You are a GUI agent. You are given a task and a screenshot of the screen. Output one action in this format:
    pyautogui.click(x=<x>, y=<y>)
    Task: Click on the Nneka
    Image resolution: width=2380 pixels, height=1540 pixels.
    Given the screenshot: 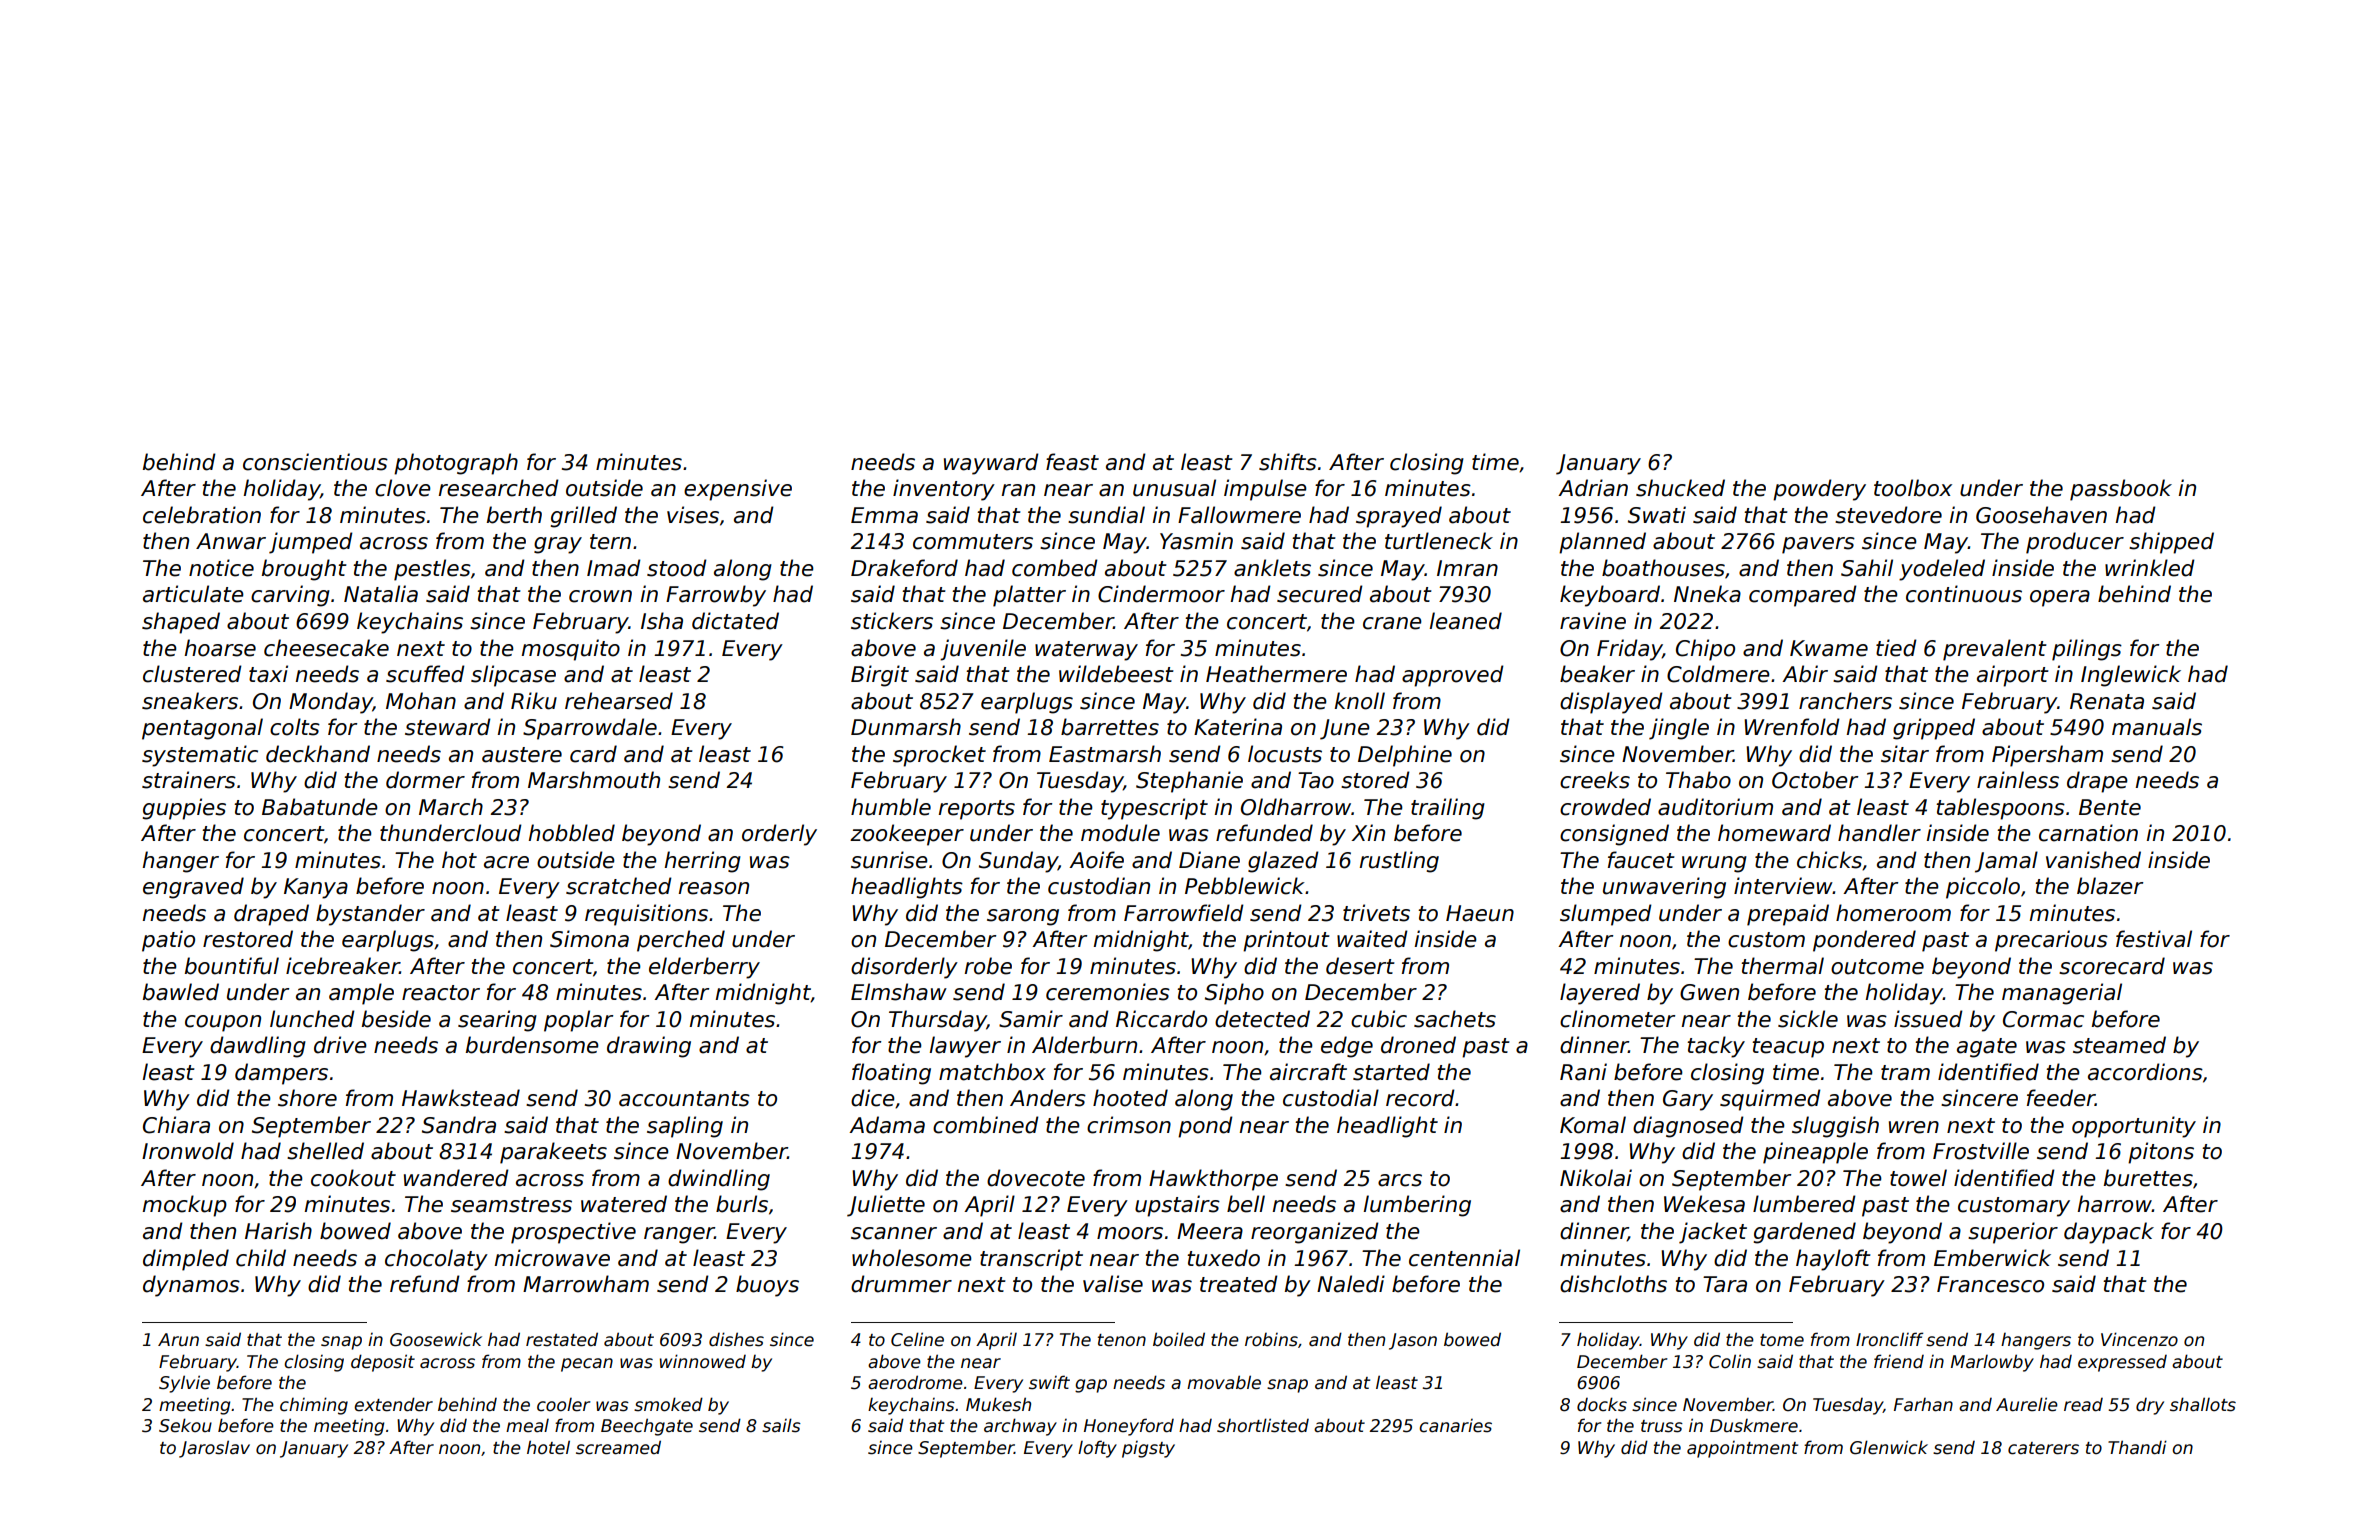 What is the action you would take?
    pyautogui.click(x=1707, y=594)
